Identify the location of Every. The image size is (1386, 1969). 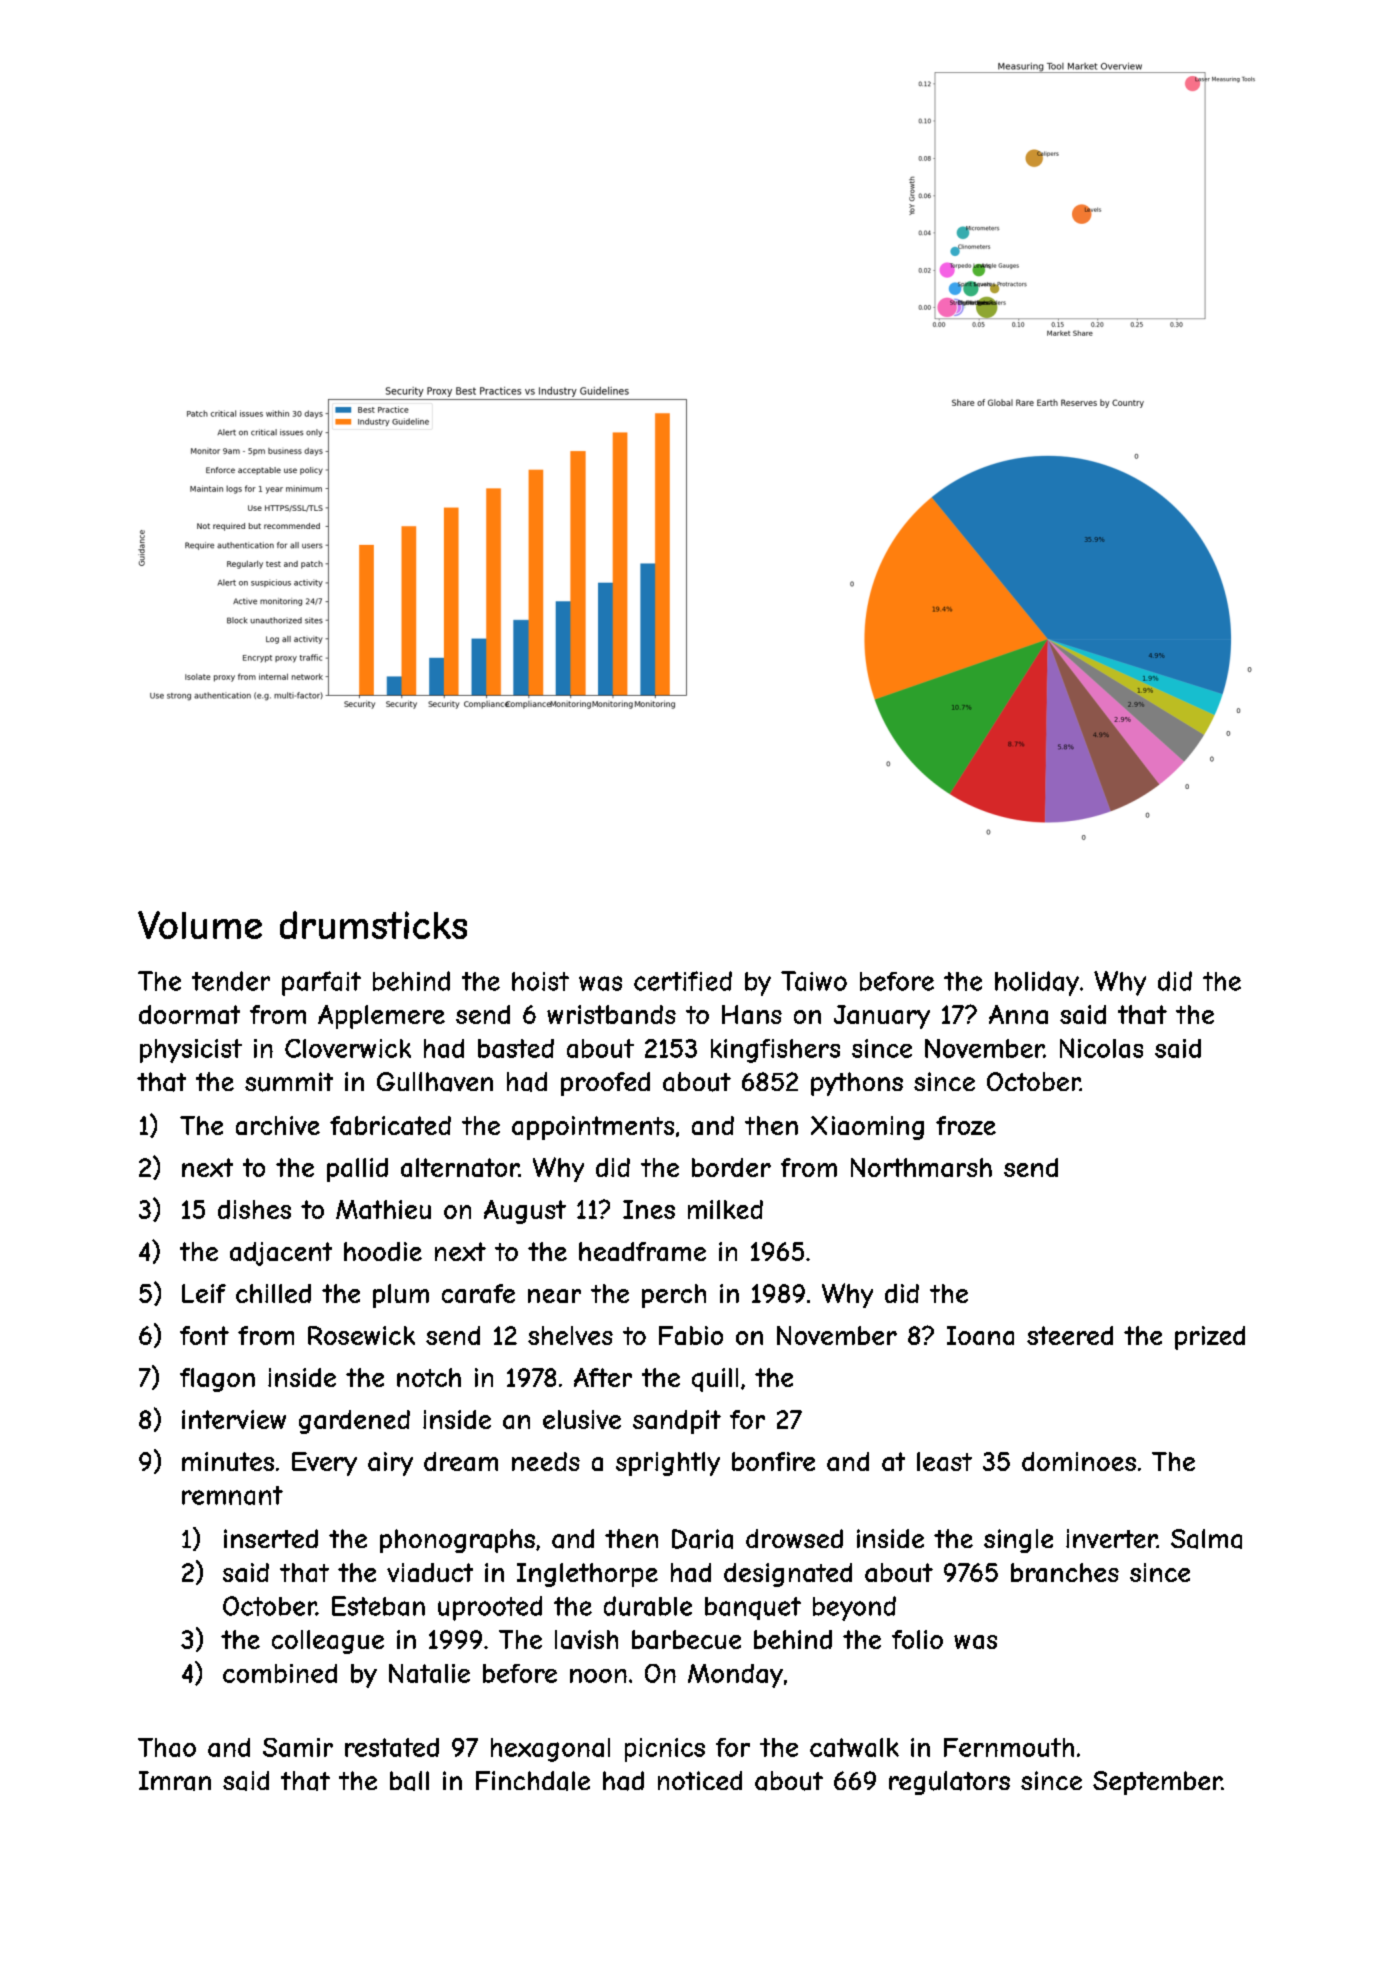
(324, 1464).
